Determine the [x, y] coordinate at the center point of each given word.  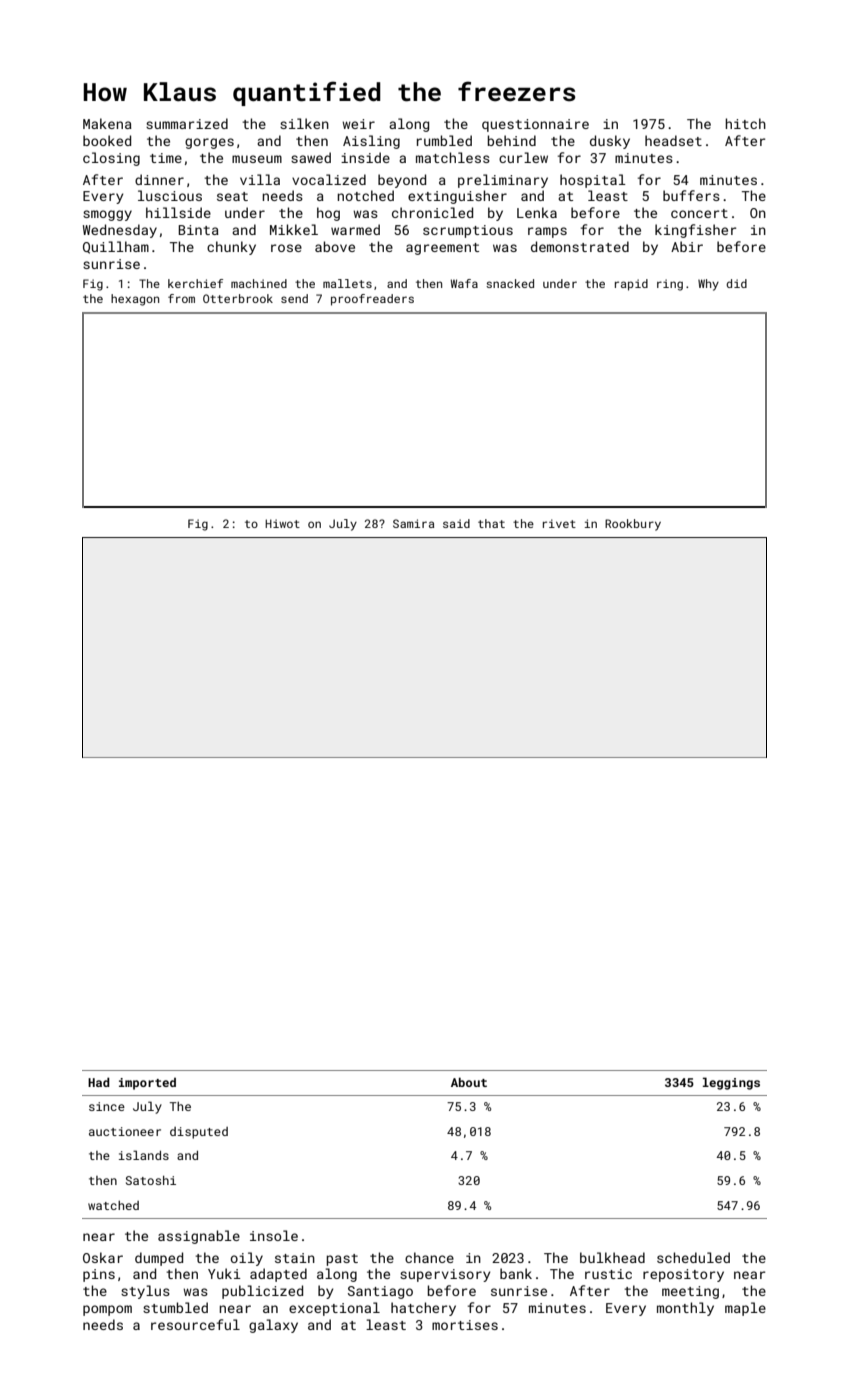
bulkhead [612, 1257]
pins [99, 1275]
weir [358, 124]
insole [274, 1235]
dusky [610, 142]
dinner [159, 179]
